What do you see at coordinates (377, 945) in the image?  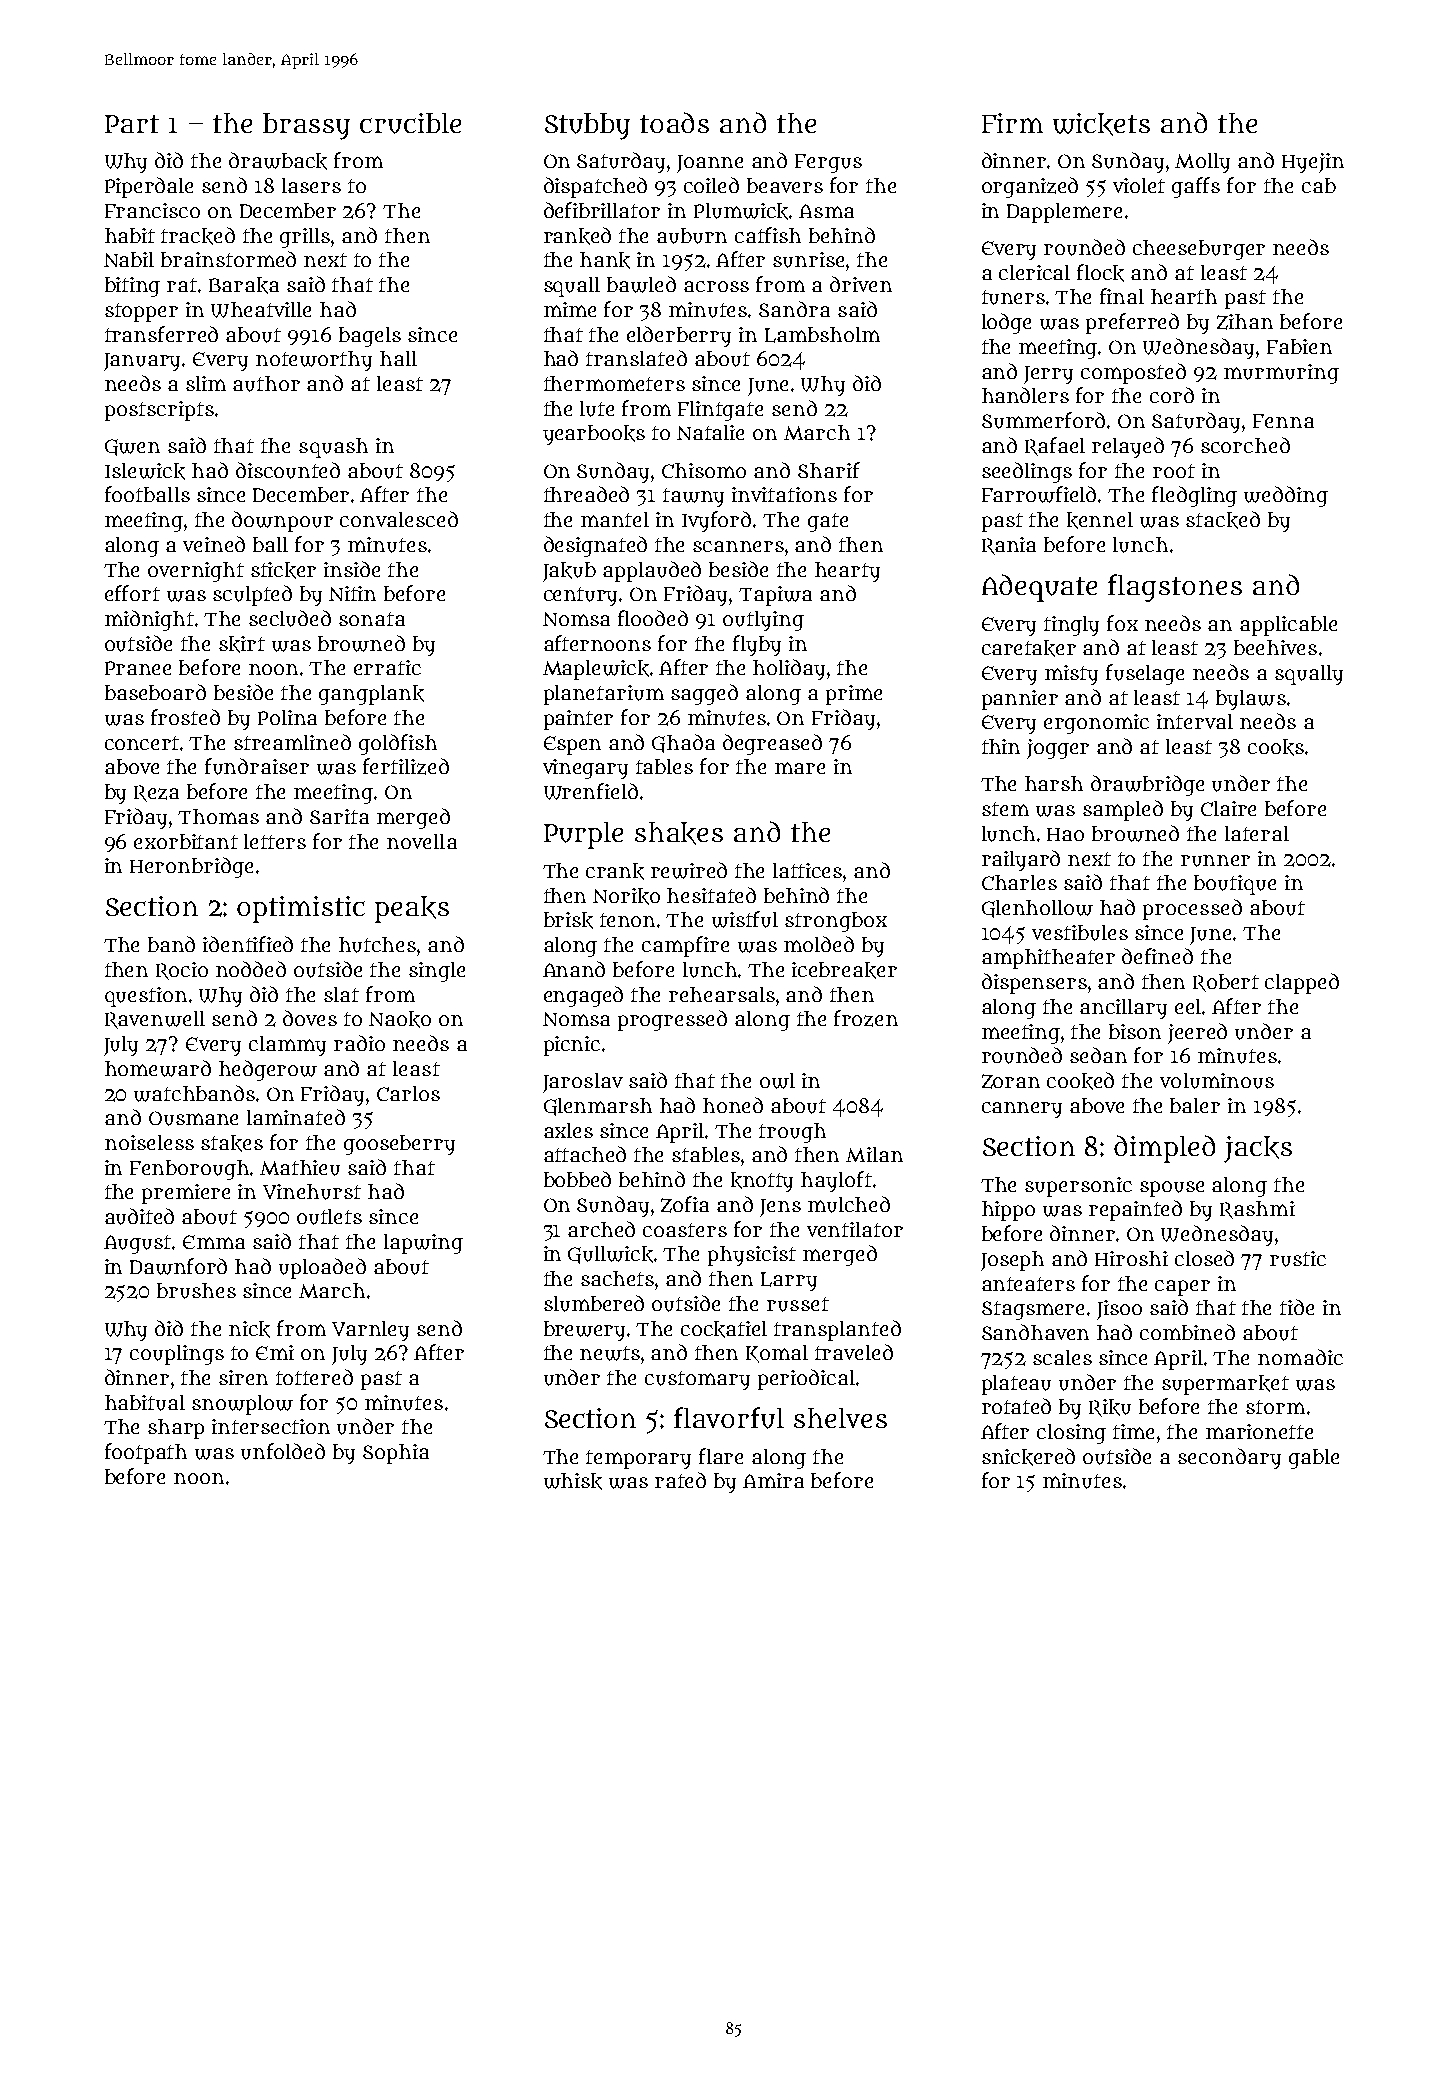 I see `hutches` at bounding box center [377, 945].
